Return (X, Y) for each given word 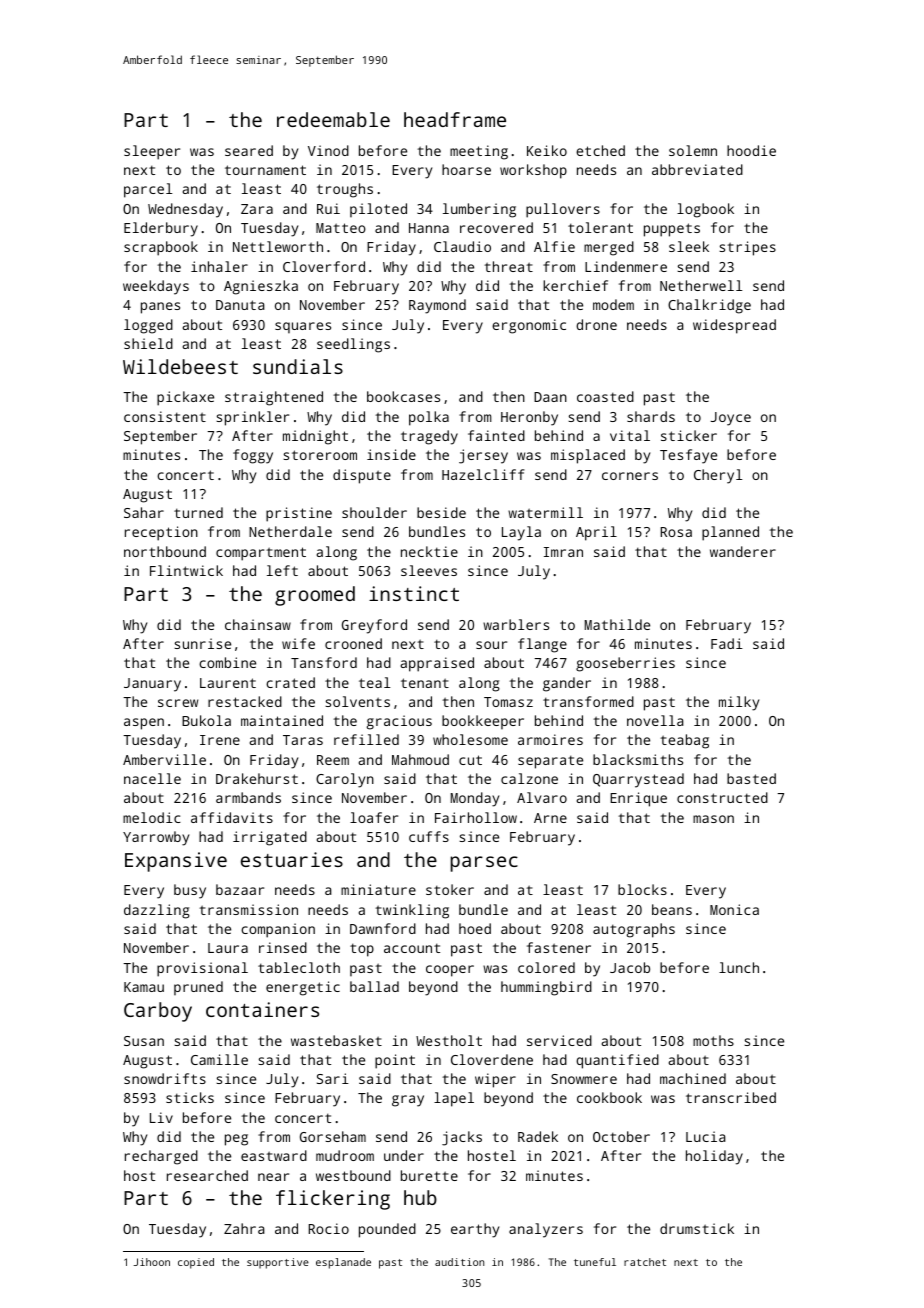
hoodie (751, 150)
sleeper (152, 152)
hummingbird (546, 988)
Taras (303, 740)
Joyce (731, 419)
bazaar (240, 889)
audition (459, 1262)
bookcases (403, 396)
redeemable (333, 119)
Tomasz (508, 702)
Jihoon (152, 1262)
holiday (714, 1157)
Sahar (144, 512)
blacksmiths (638, 759)
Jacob (630, 967)
